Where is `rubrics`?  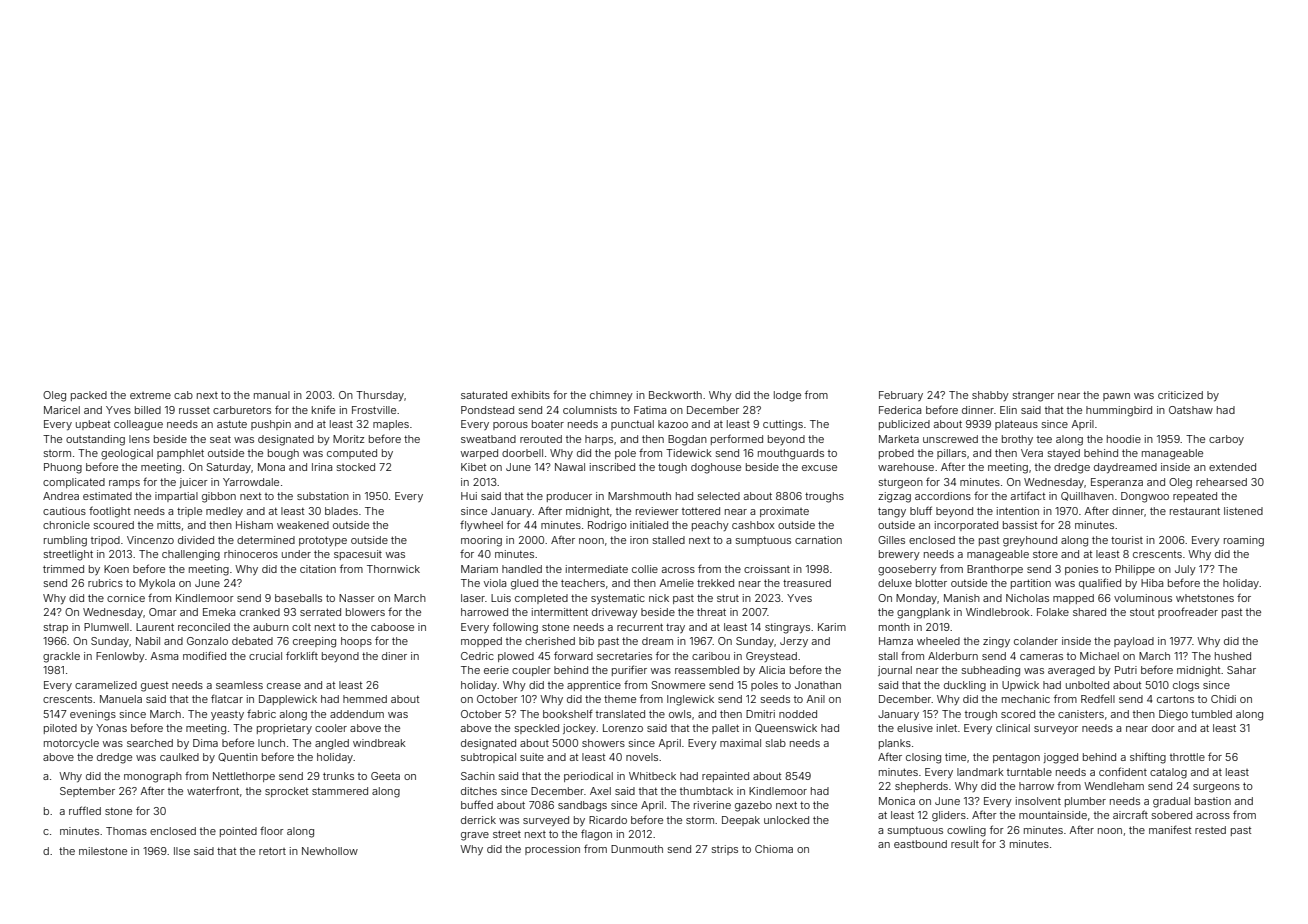 rubrics is located at coordinates (105, 583).
